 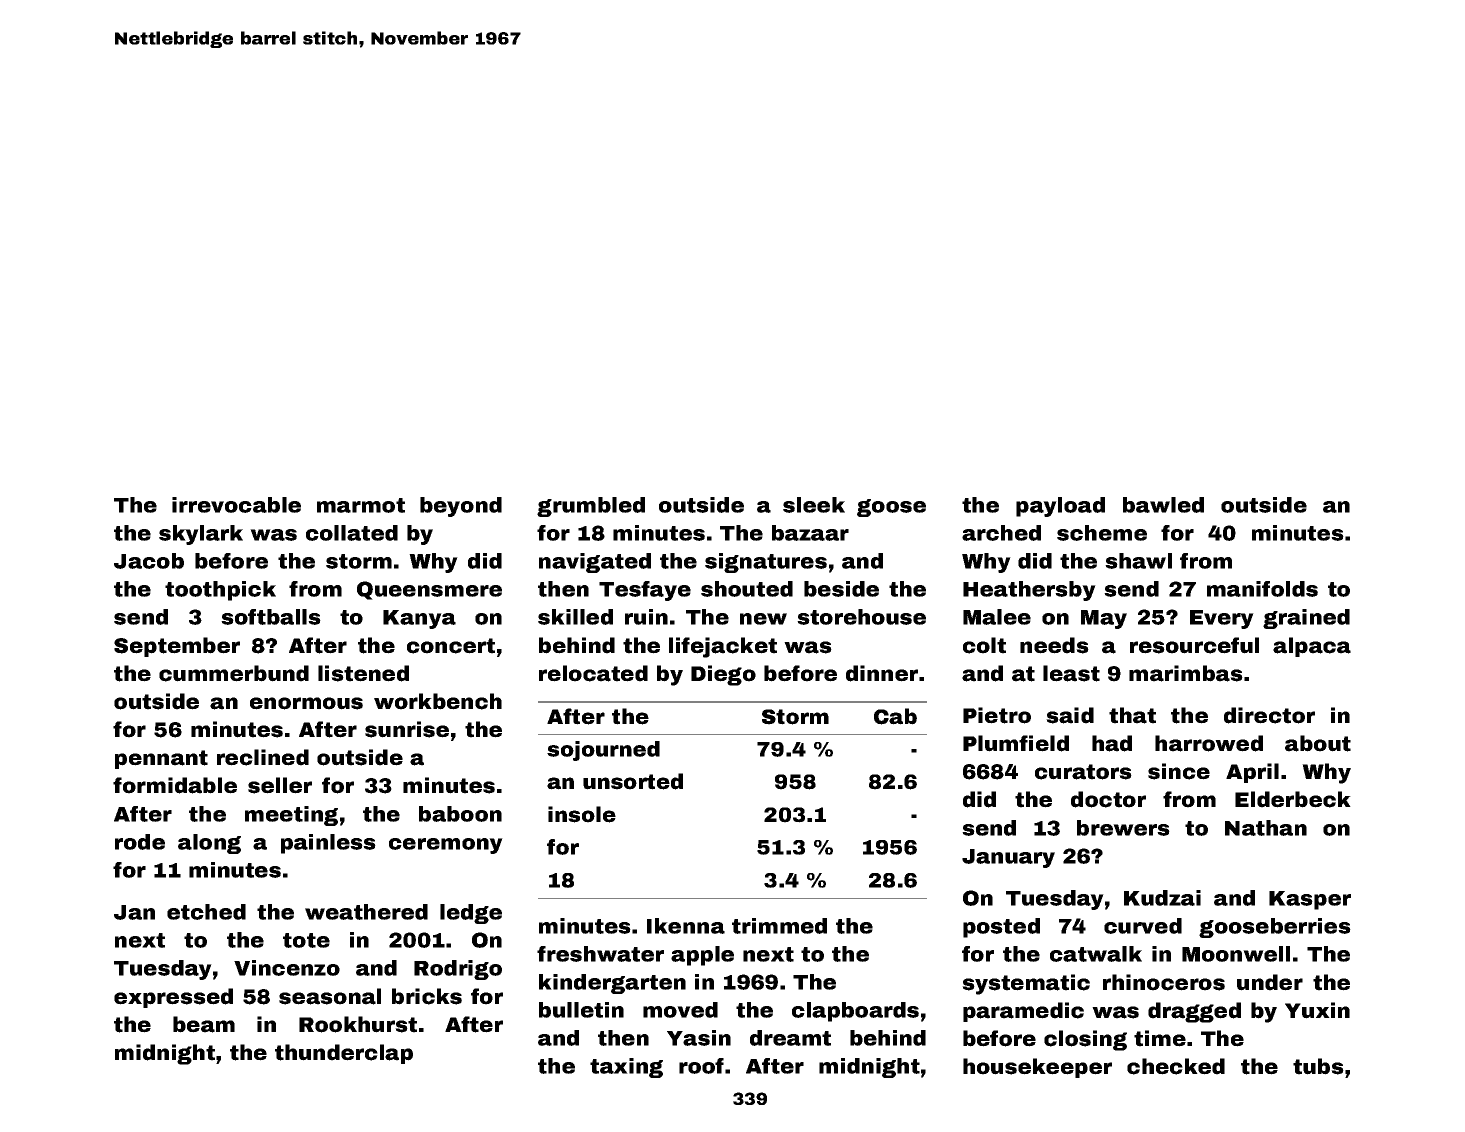 What do you see at coordinates (330, 996) in the page?
I see `seasonal` at bounding box center [330, 996].
